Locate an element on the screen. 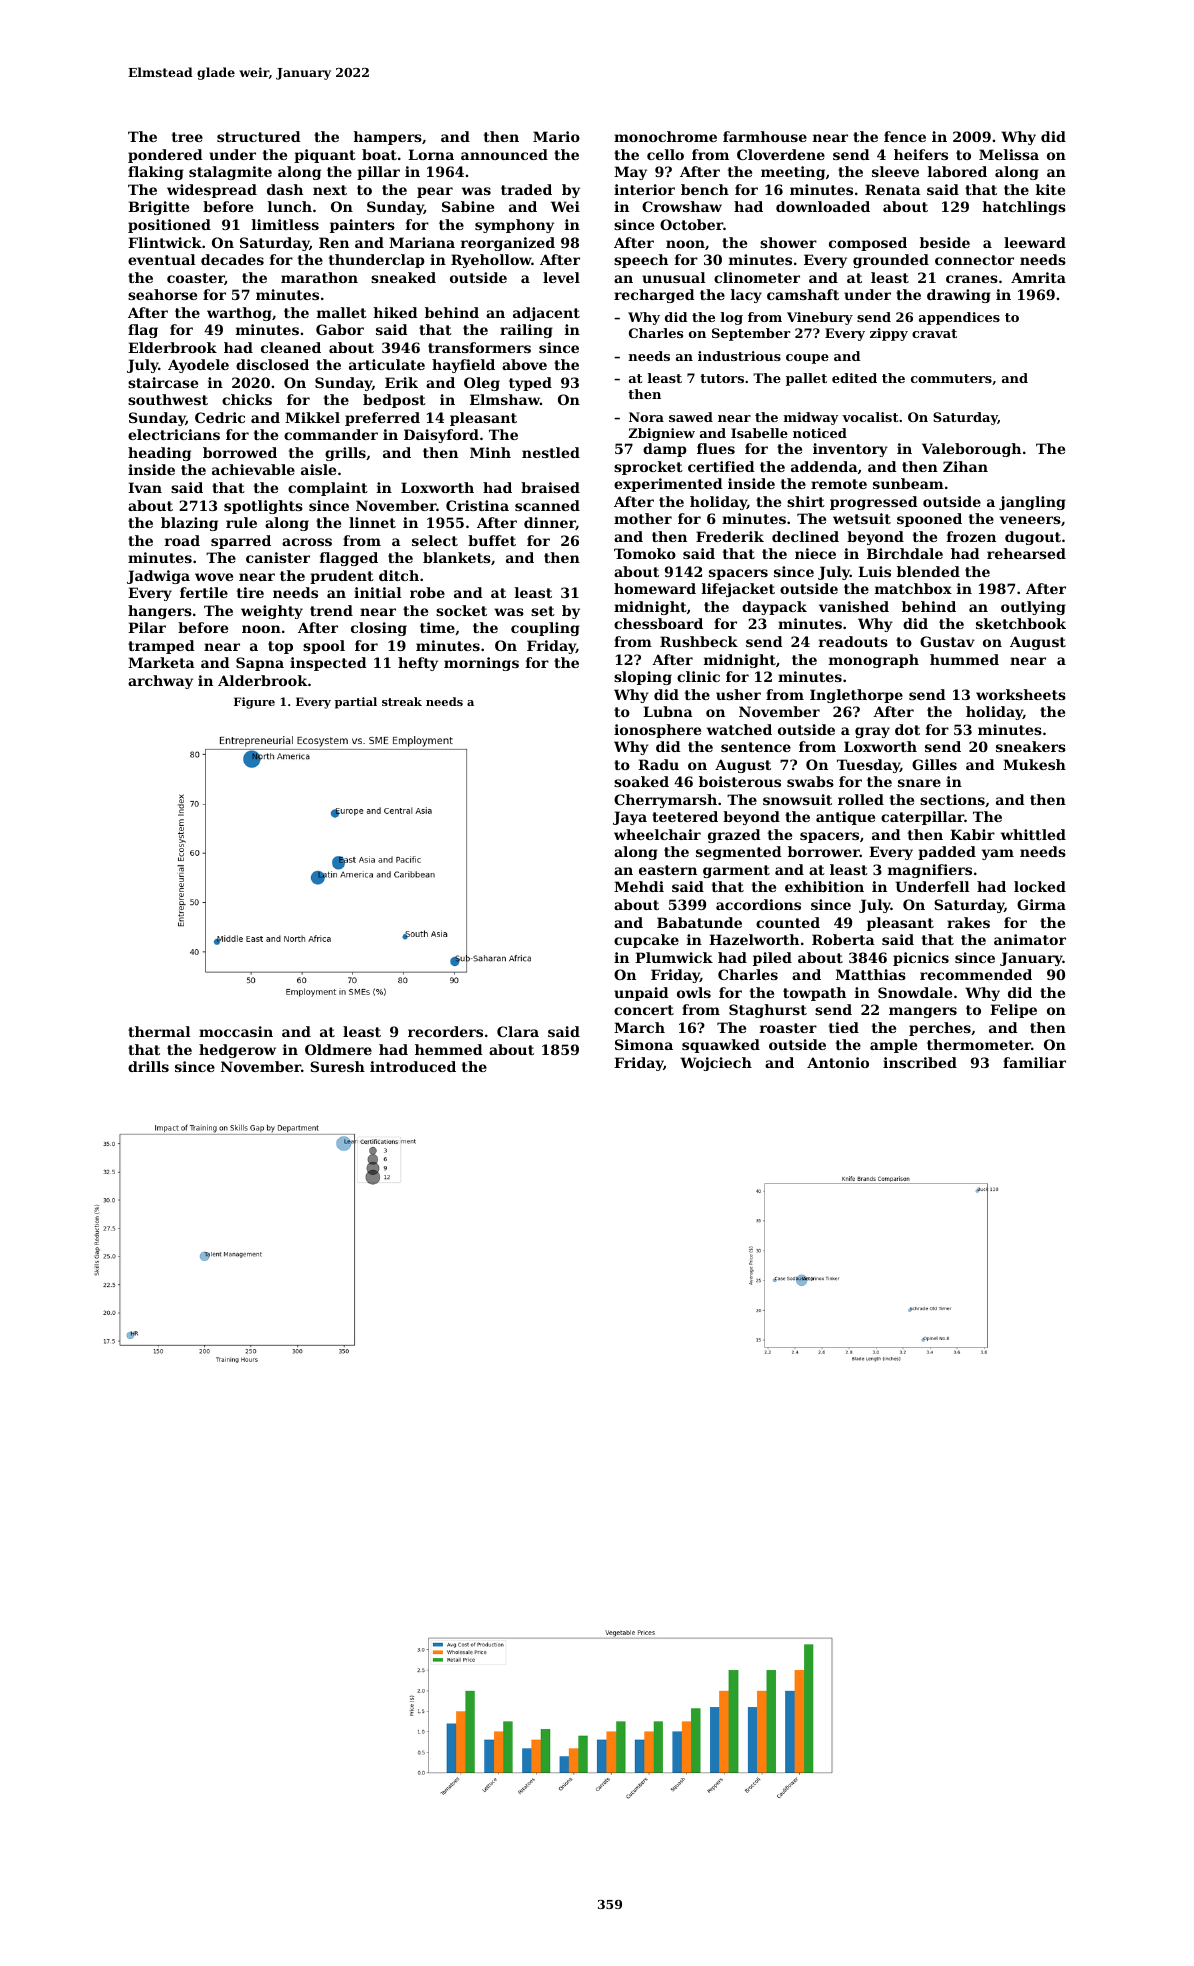 This screenshot has width=1194, height=1966. Inglethorpe is located at coordinates (856, 696).
